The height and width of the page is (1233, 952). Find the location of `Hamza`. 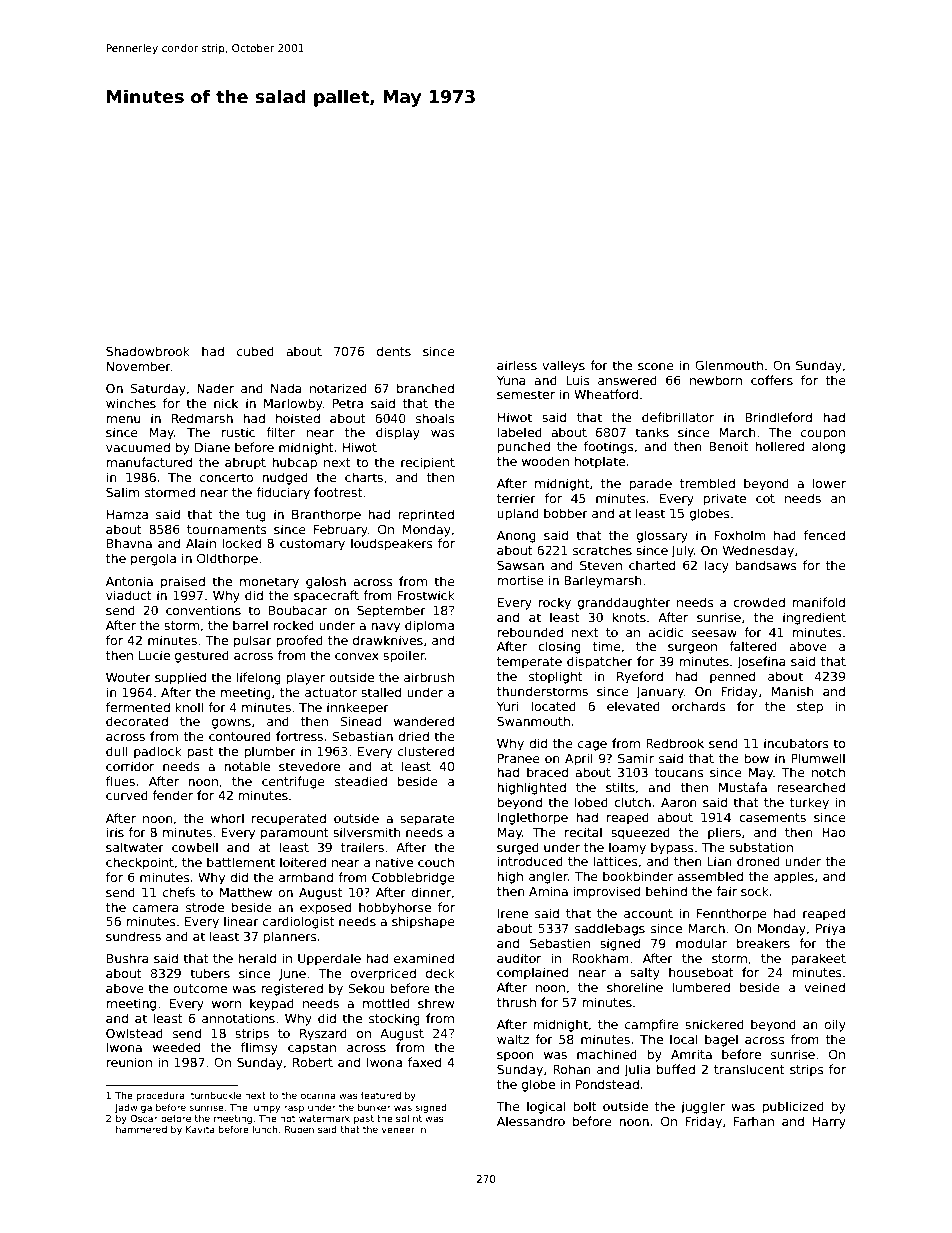

Hamza is located at coordinates (127, 514).
